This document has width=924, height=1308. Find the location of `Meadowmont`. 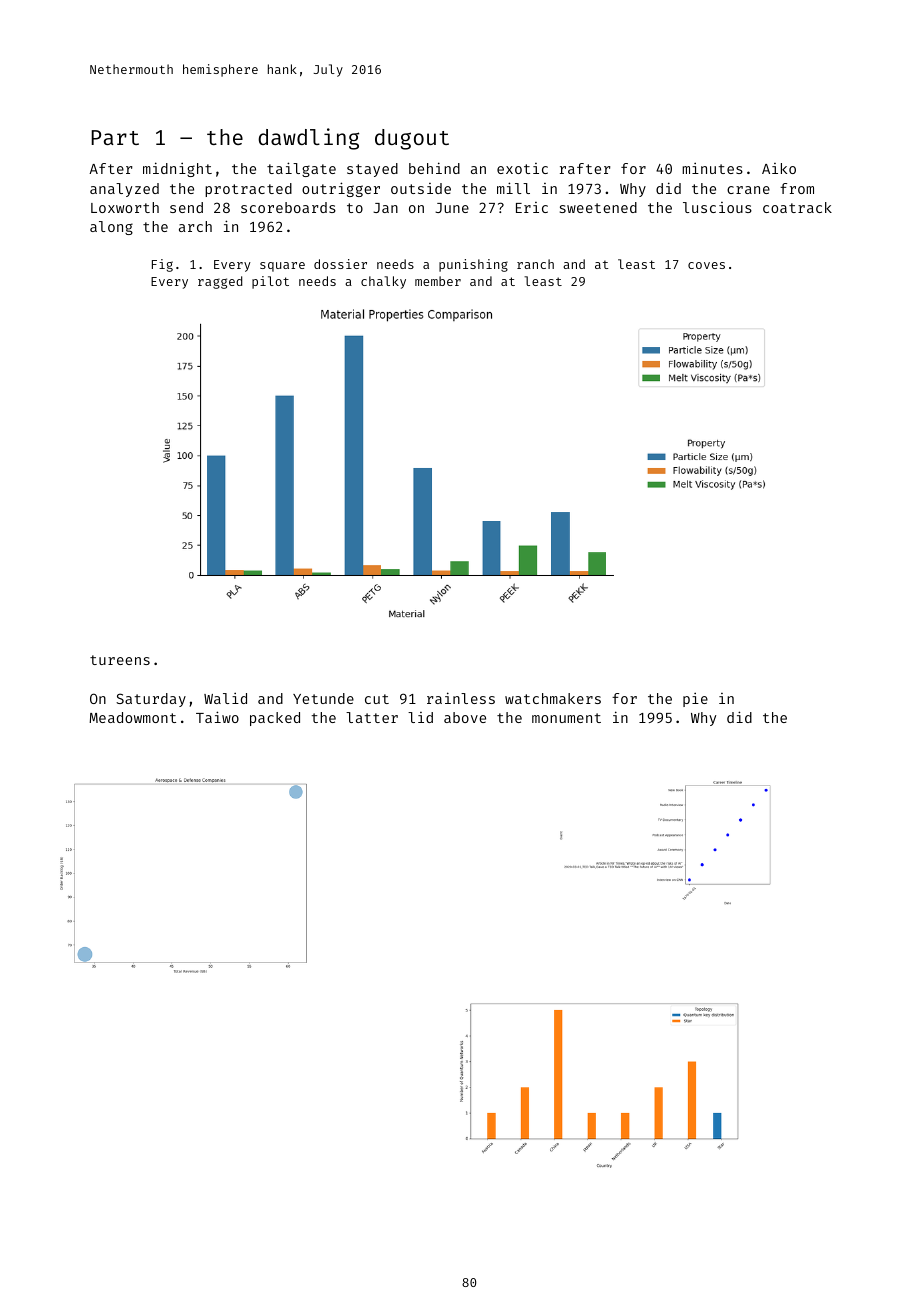

Meadowmont is located at coordinates (132, 717).
